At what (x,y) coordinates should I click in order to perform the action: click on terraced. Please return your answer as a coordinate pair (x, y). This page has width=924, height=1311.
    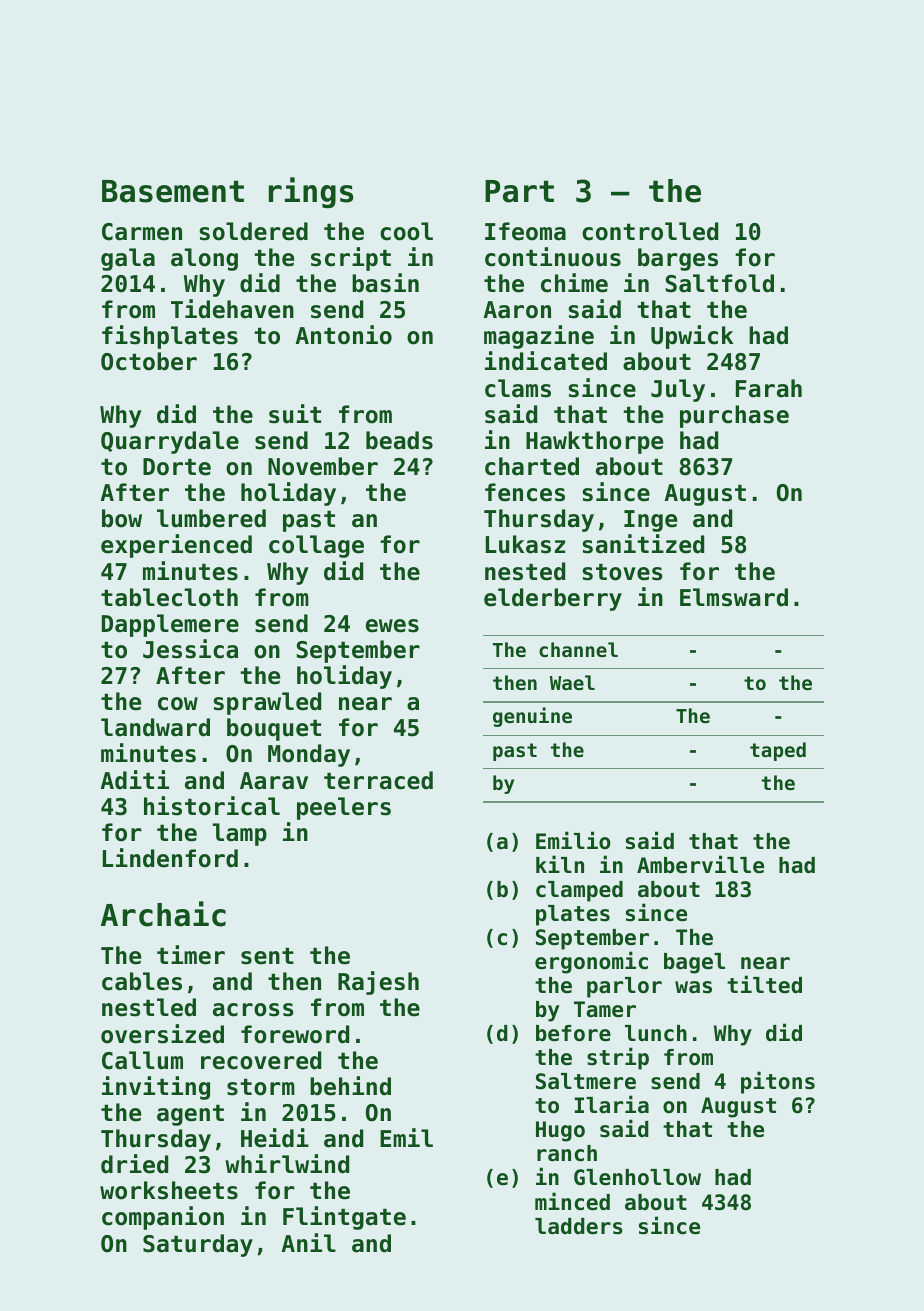
    Looking at the image, I should click on (378, 780).
